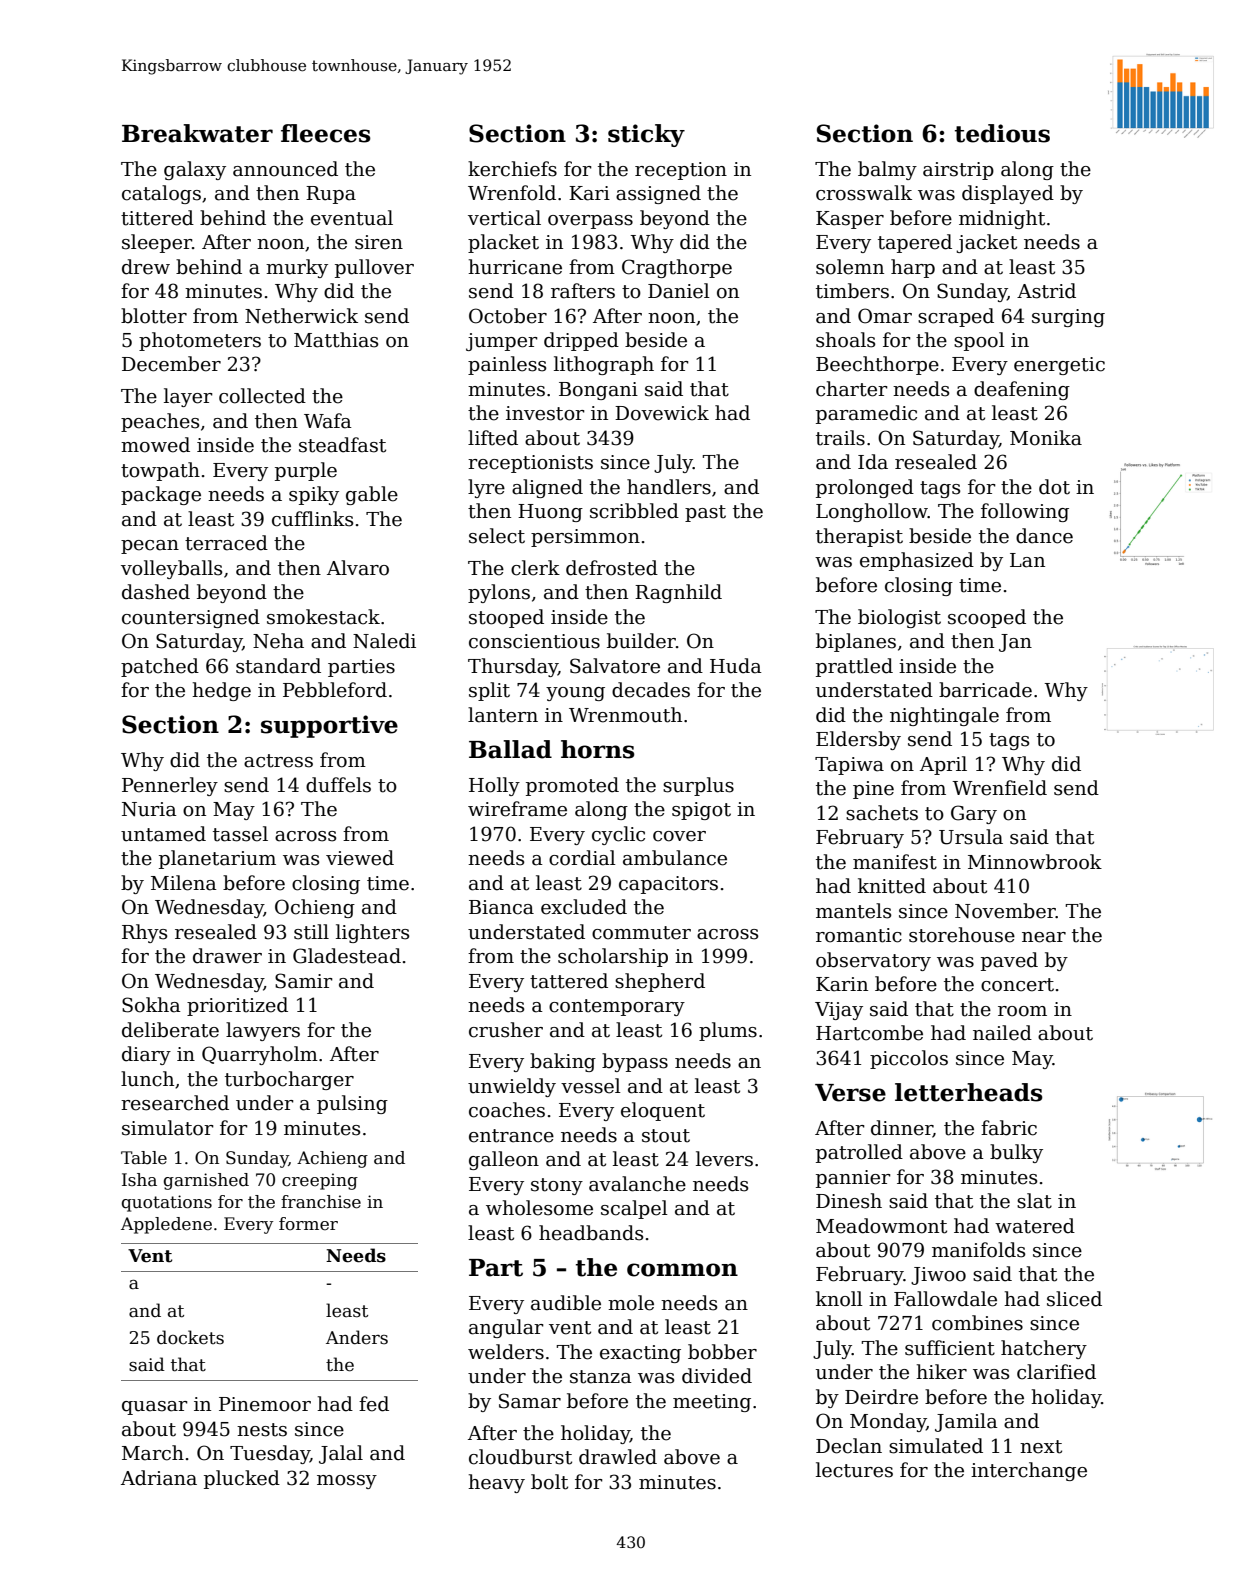 The width and height of the page is (1233, 1595). Describe the element at coordinates (1002, 133) in the page. I see `tedious` at that location.
